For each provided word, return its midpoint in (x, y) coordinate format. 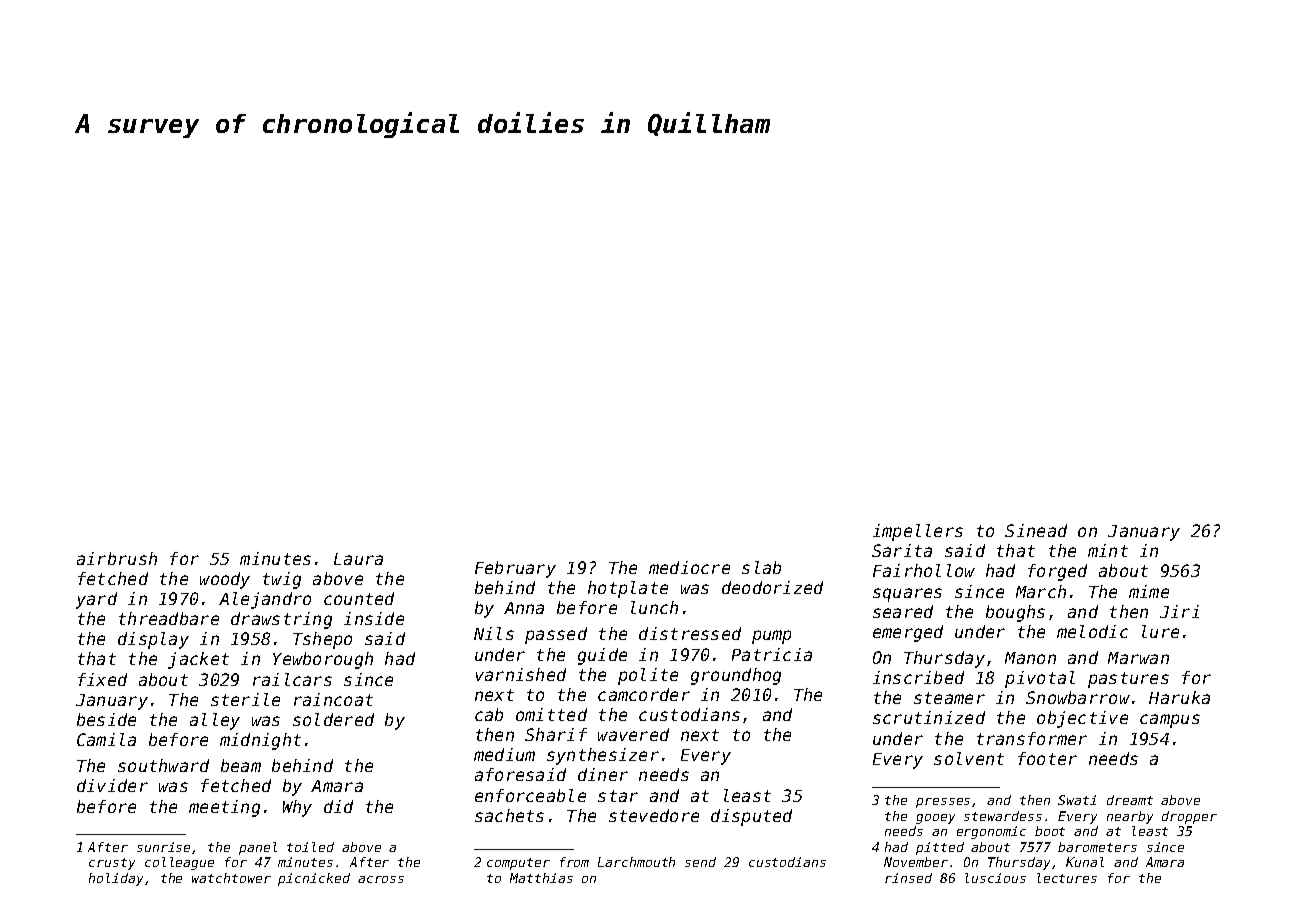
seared (903, 611)
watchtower (231, 878)
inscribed (918, 677)
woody (225, 580)
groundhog (736, 676)
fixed (102, 679)
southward (163, 765)
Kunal (1085, 862)
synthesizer (603, 756)
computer (518, 864)
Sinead (1036, 530)
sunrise (163, 847)
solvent (969, 758)
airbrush (117, 558)
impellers (918, 532)
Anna (524, 608)
